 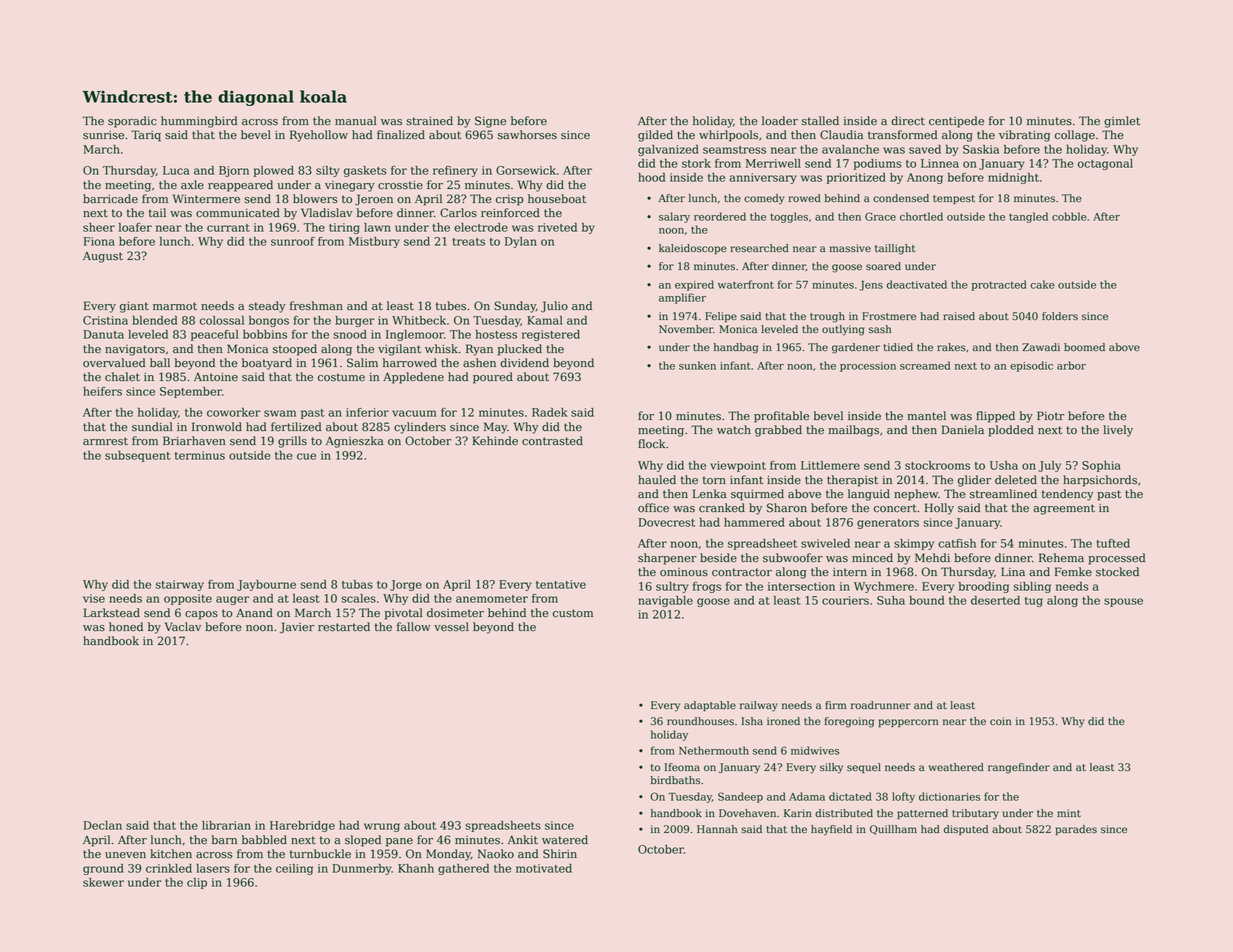 I want to click on cue, so click(x=306, y=456).
